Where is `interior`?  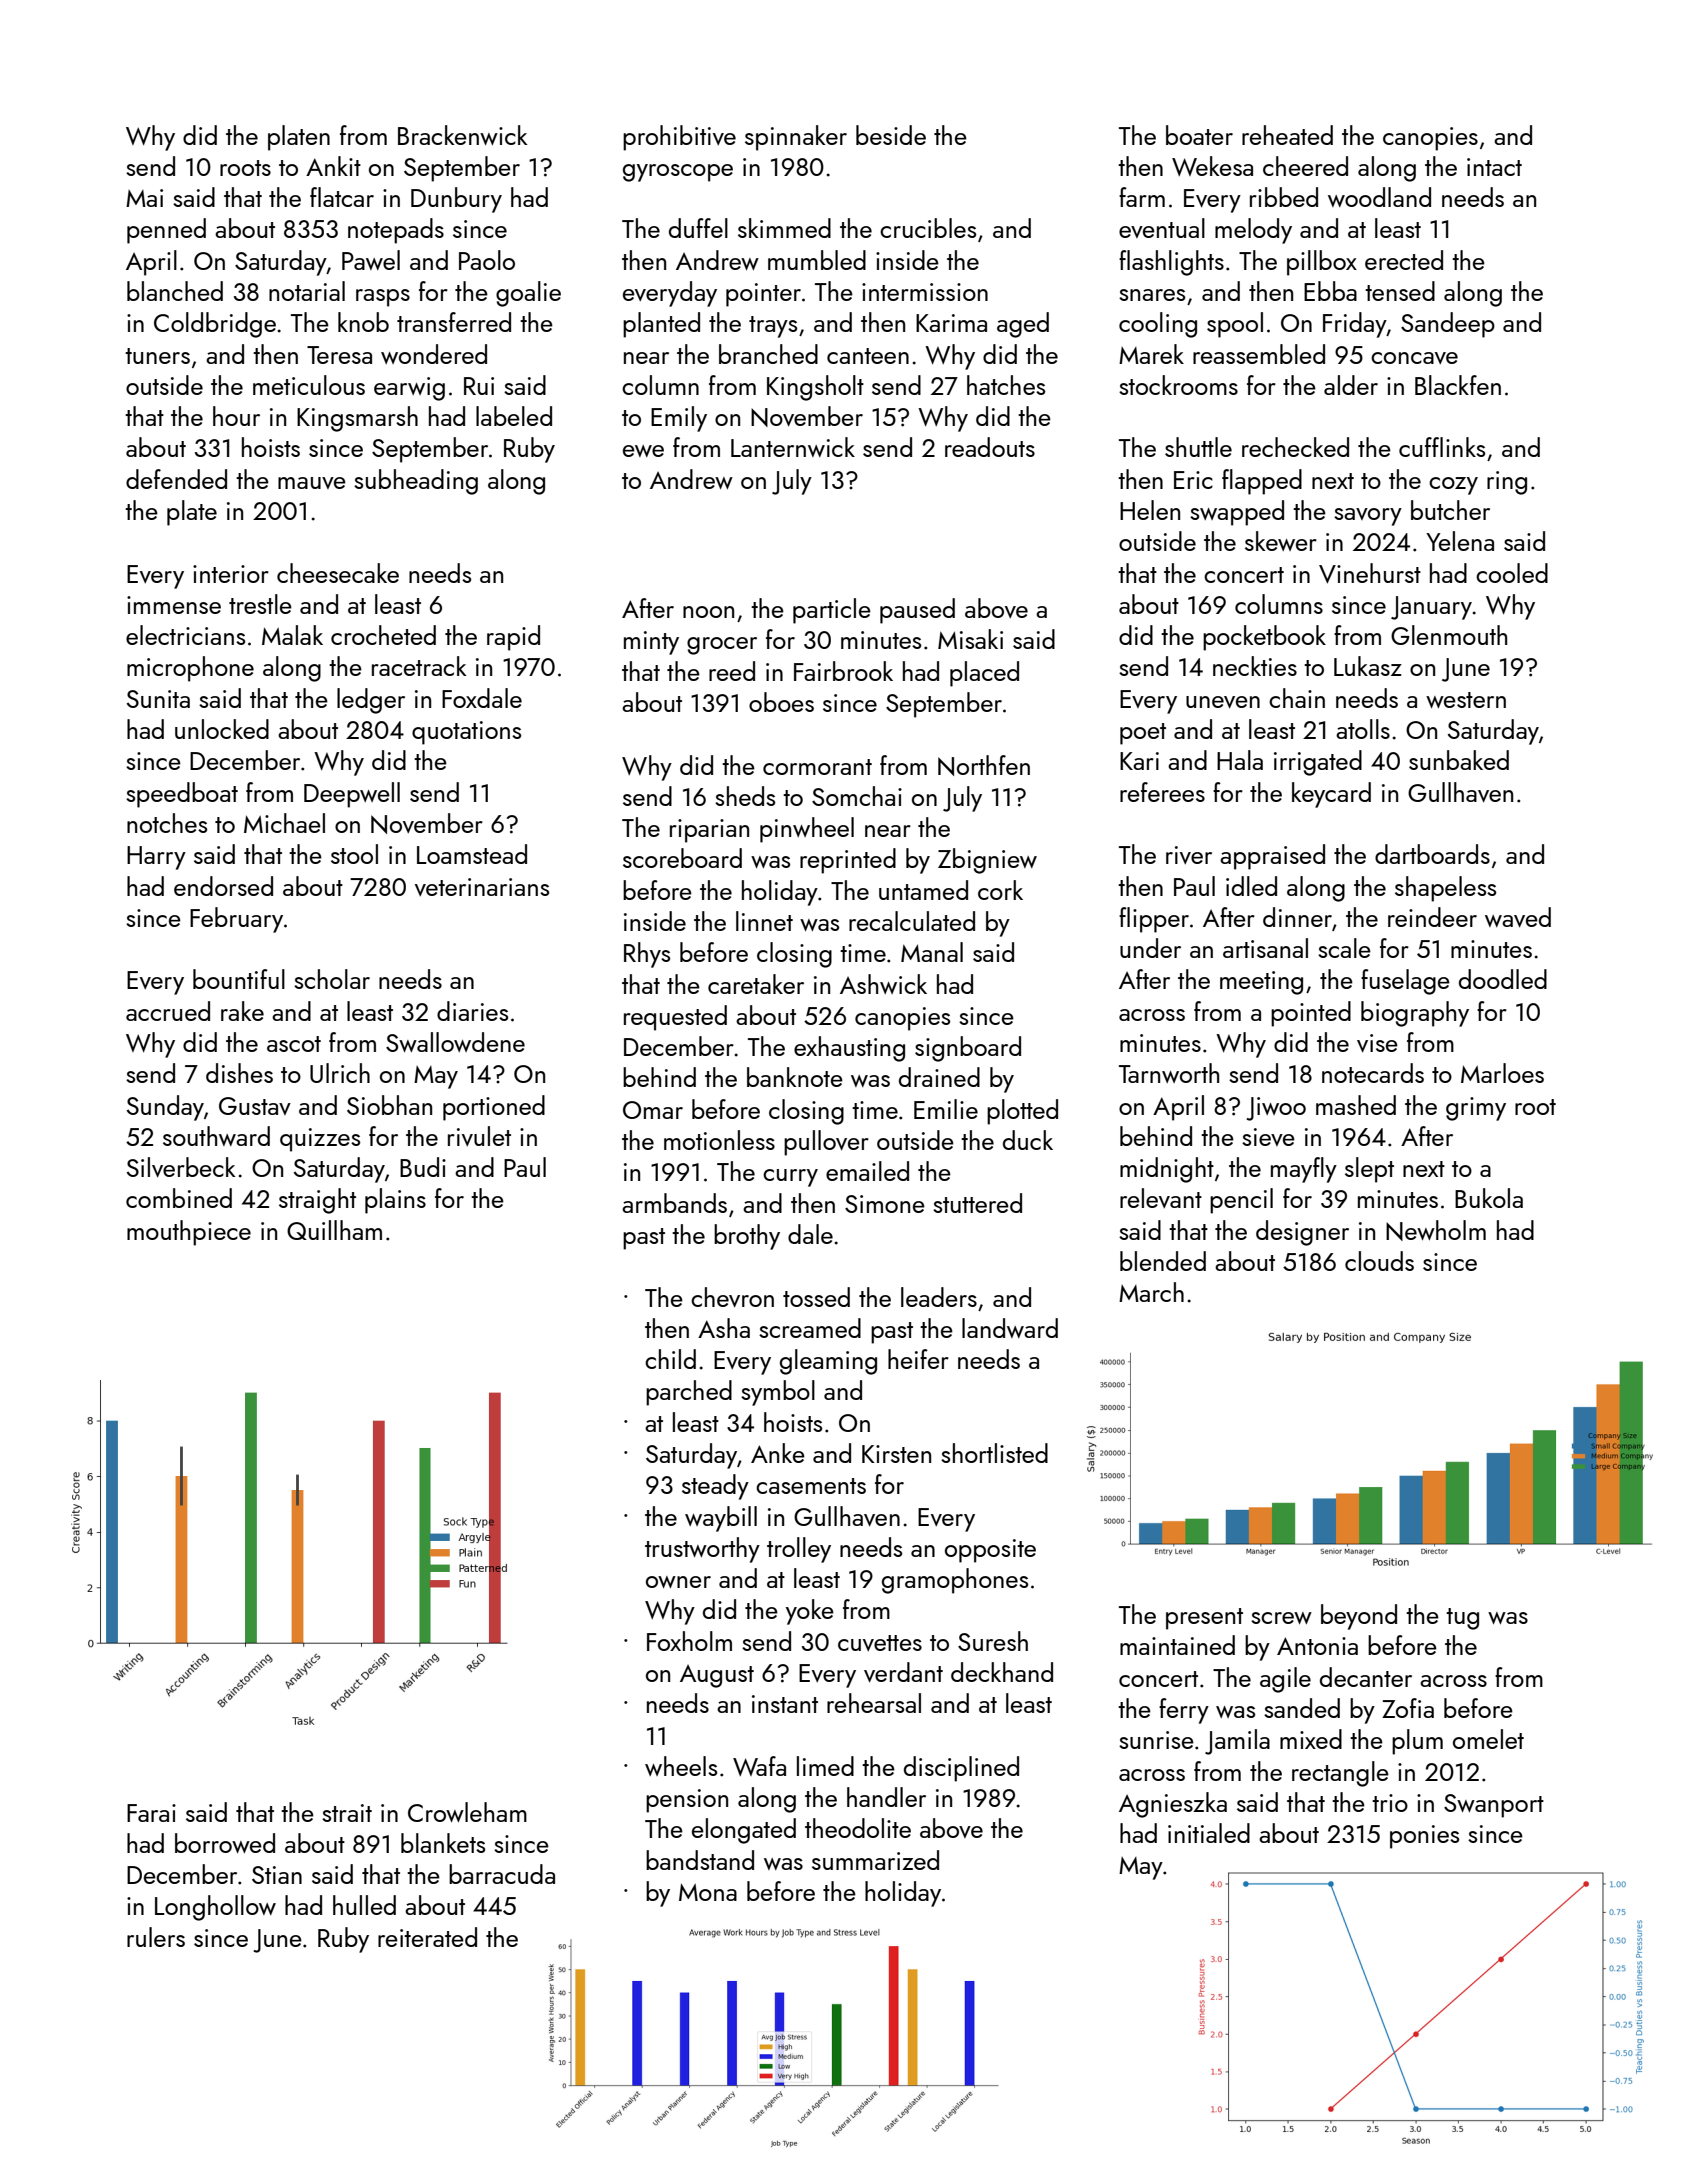 interior is located at coordinates (231, 574).
